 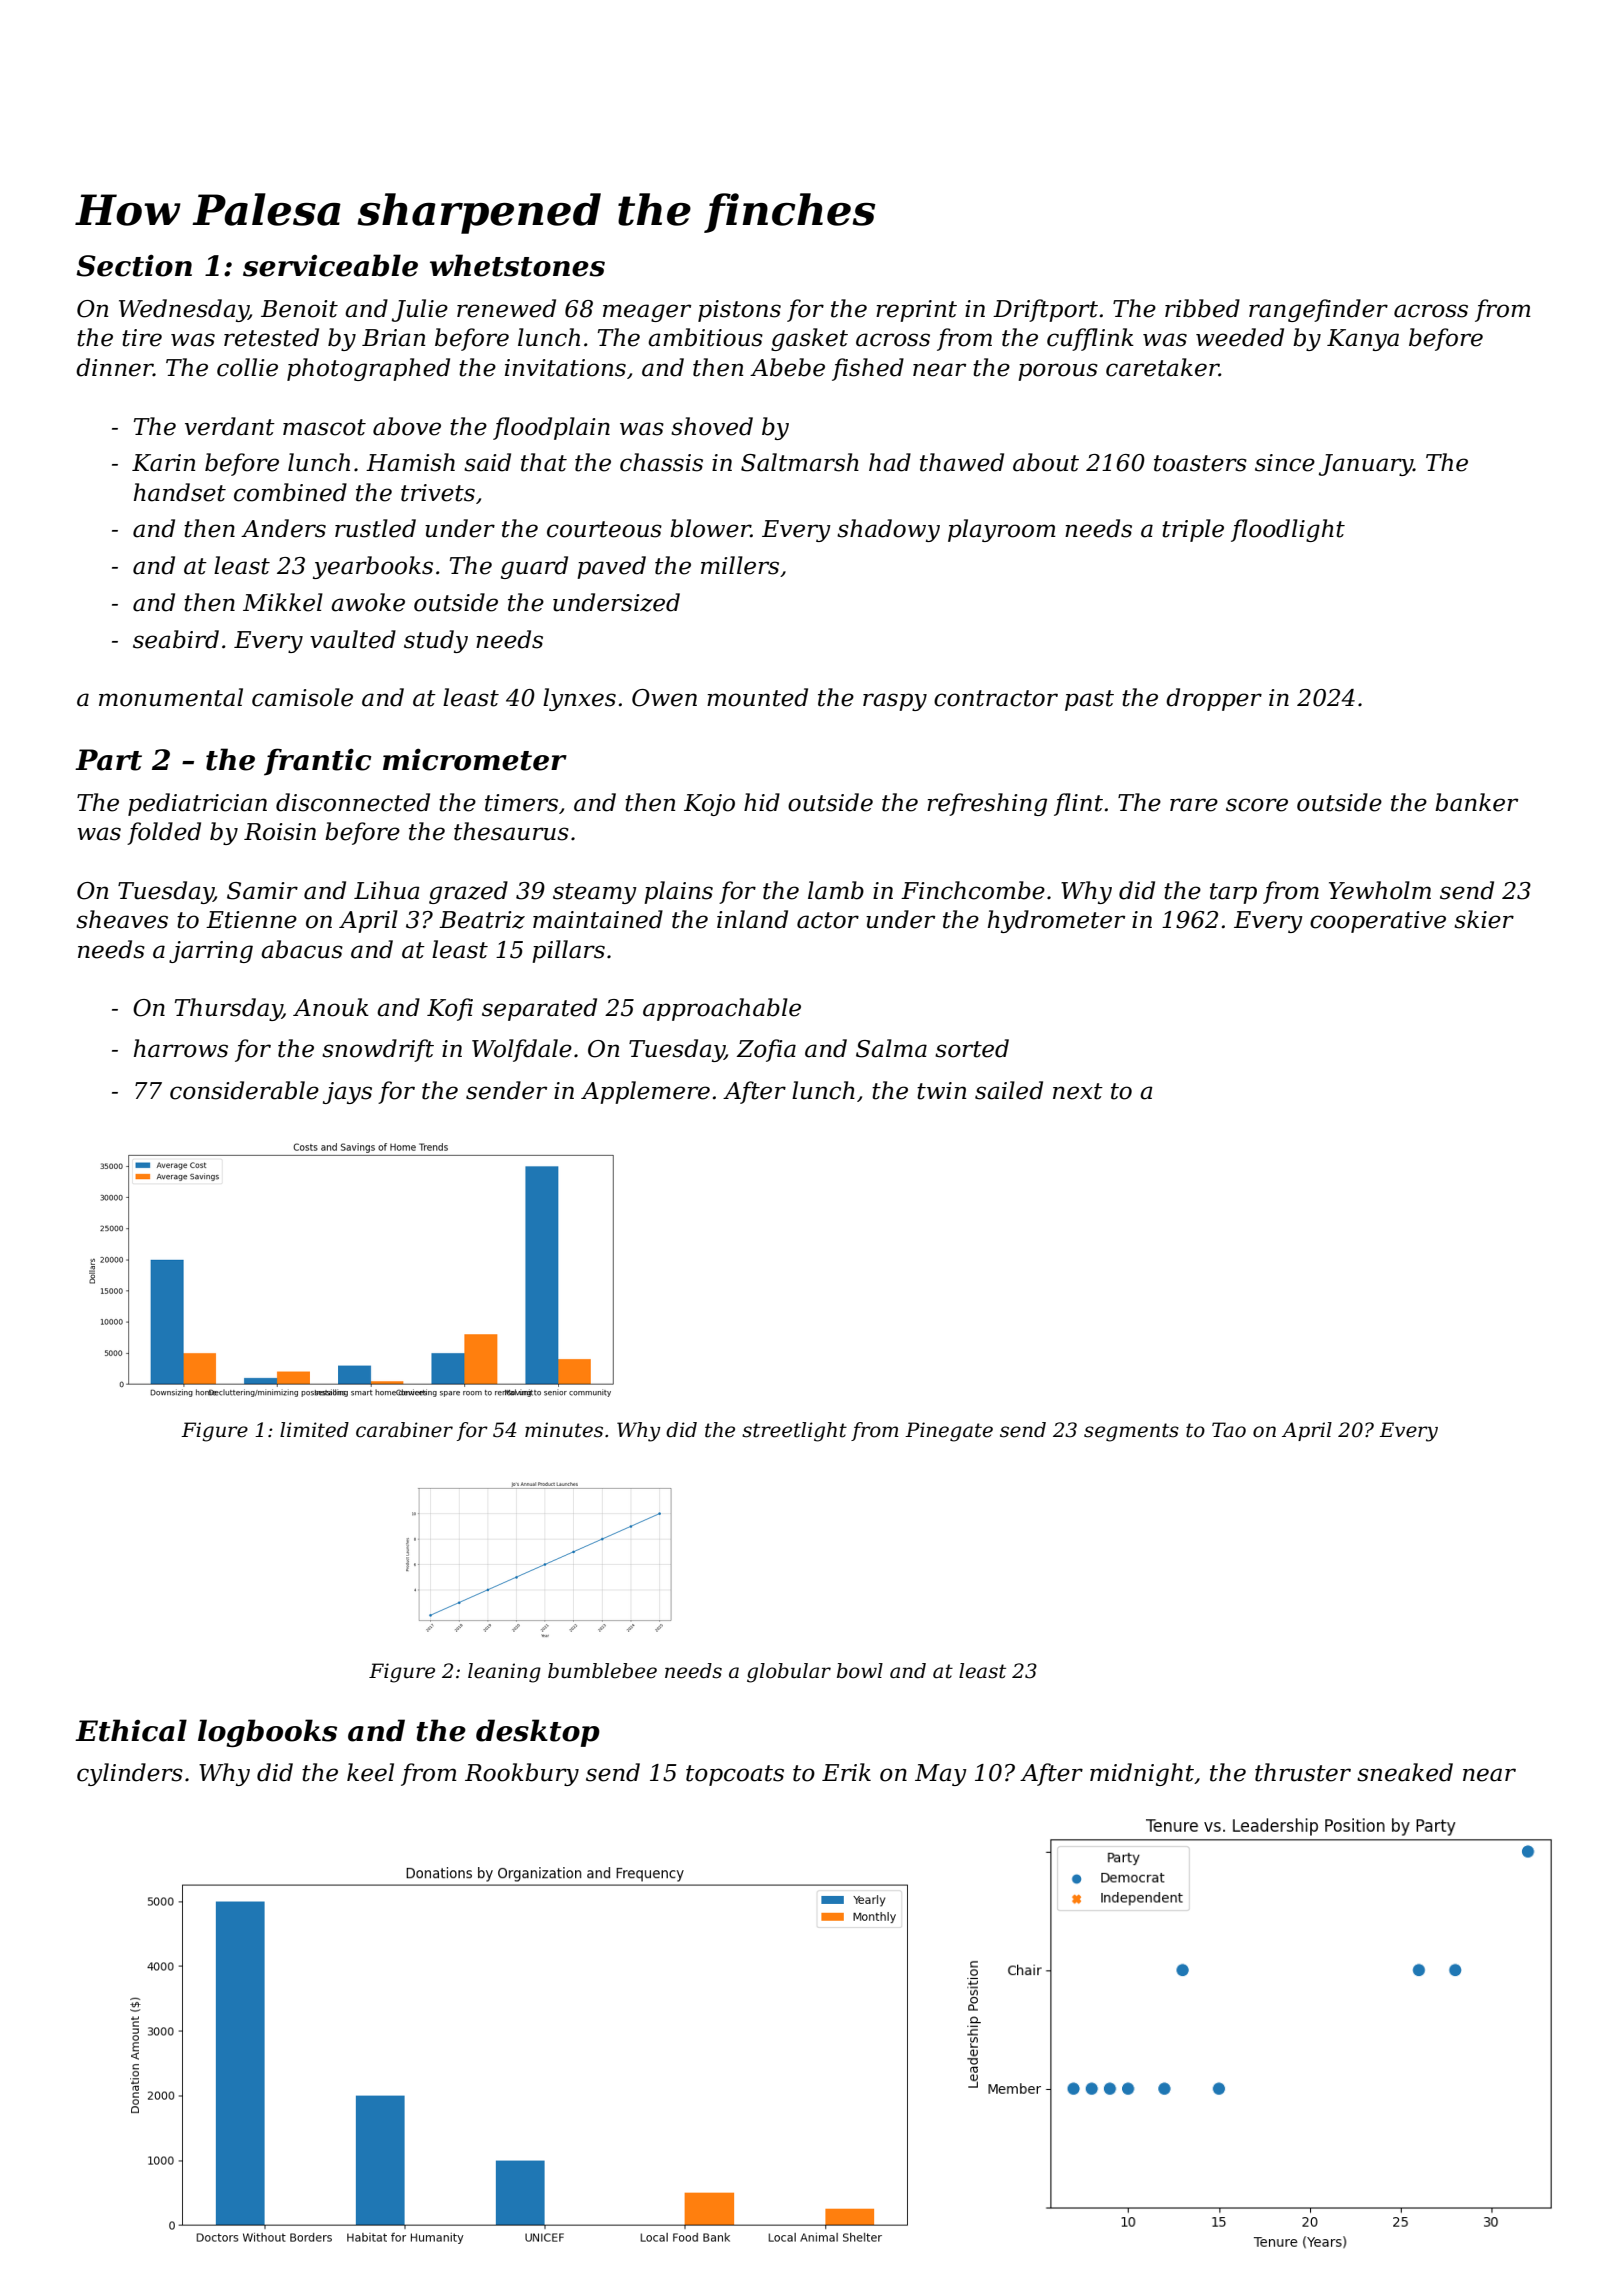 I want to click on dropper, so click(x=1214, y=699).
